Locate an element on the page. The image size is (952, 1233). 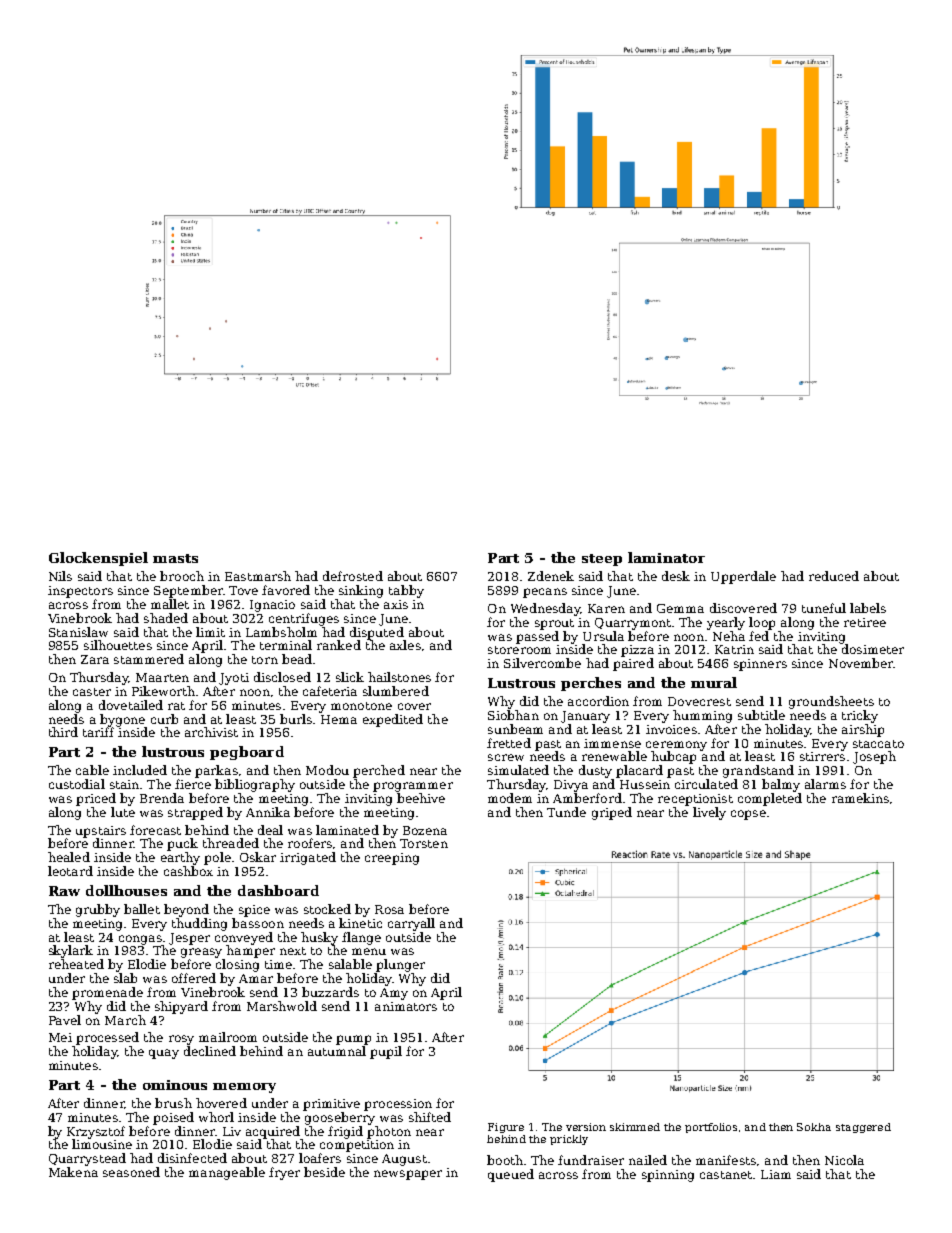
masts is located at coordinates (175, 558).
